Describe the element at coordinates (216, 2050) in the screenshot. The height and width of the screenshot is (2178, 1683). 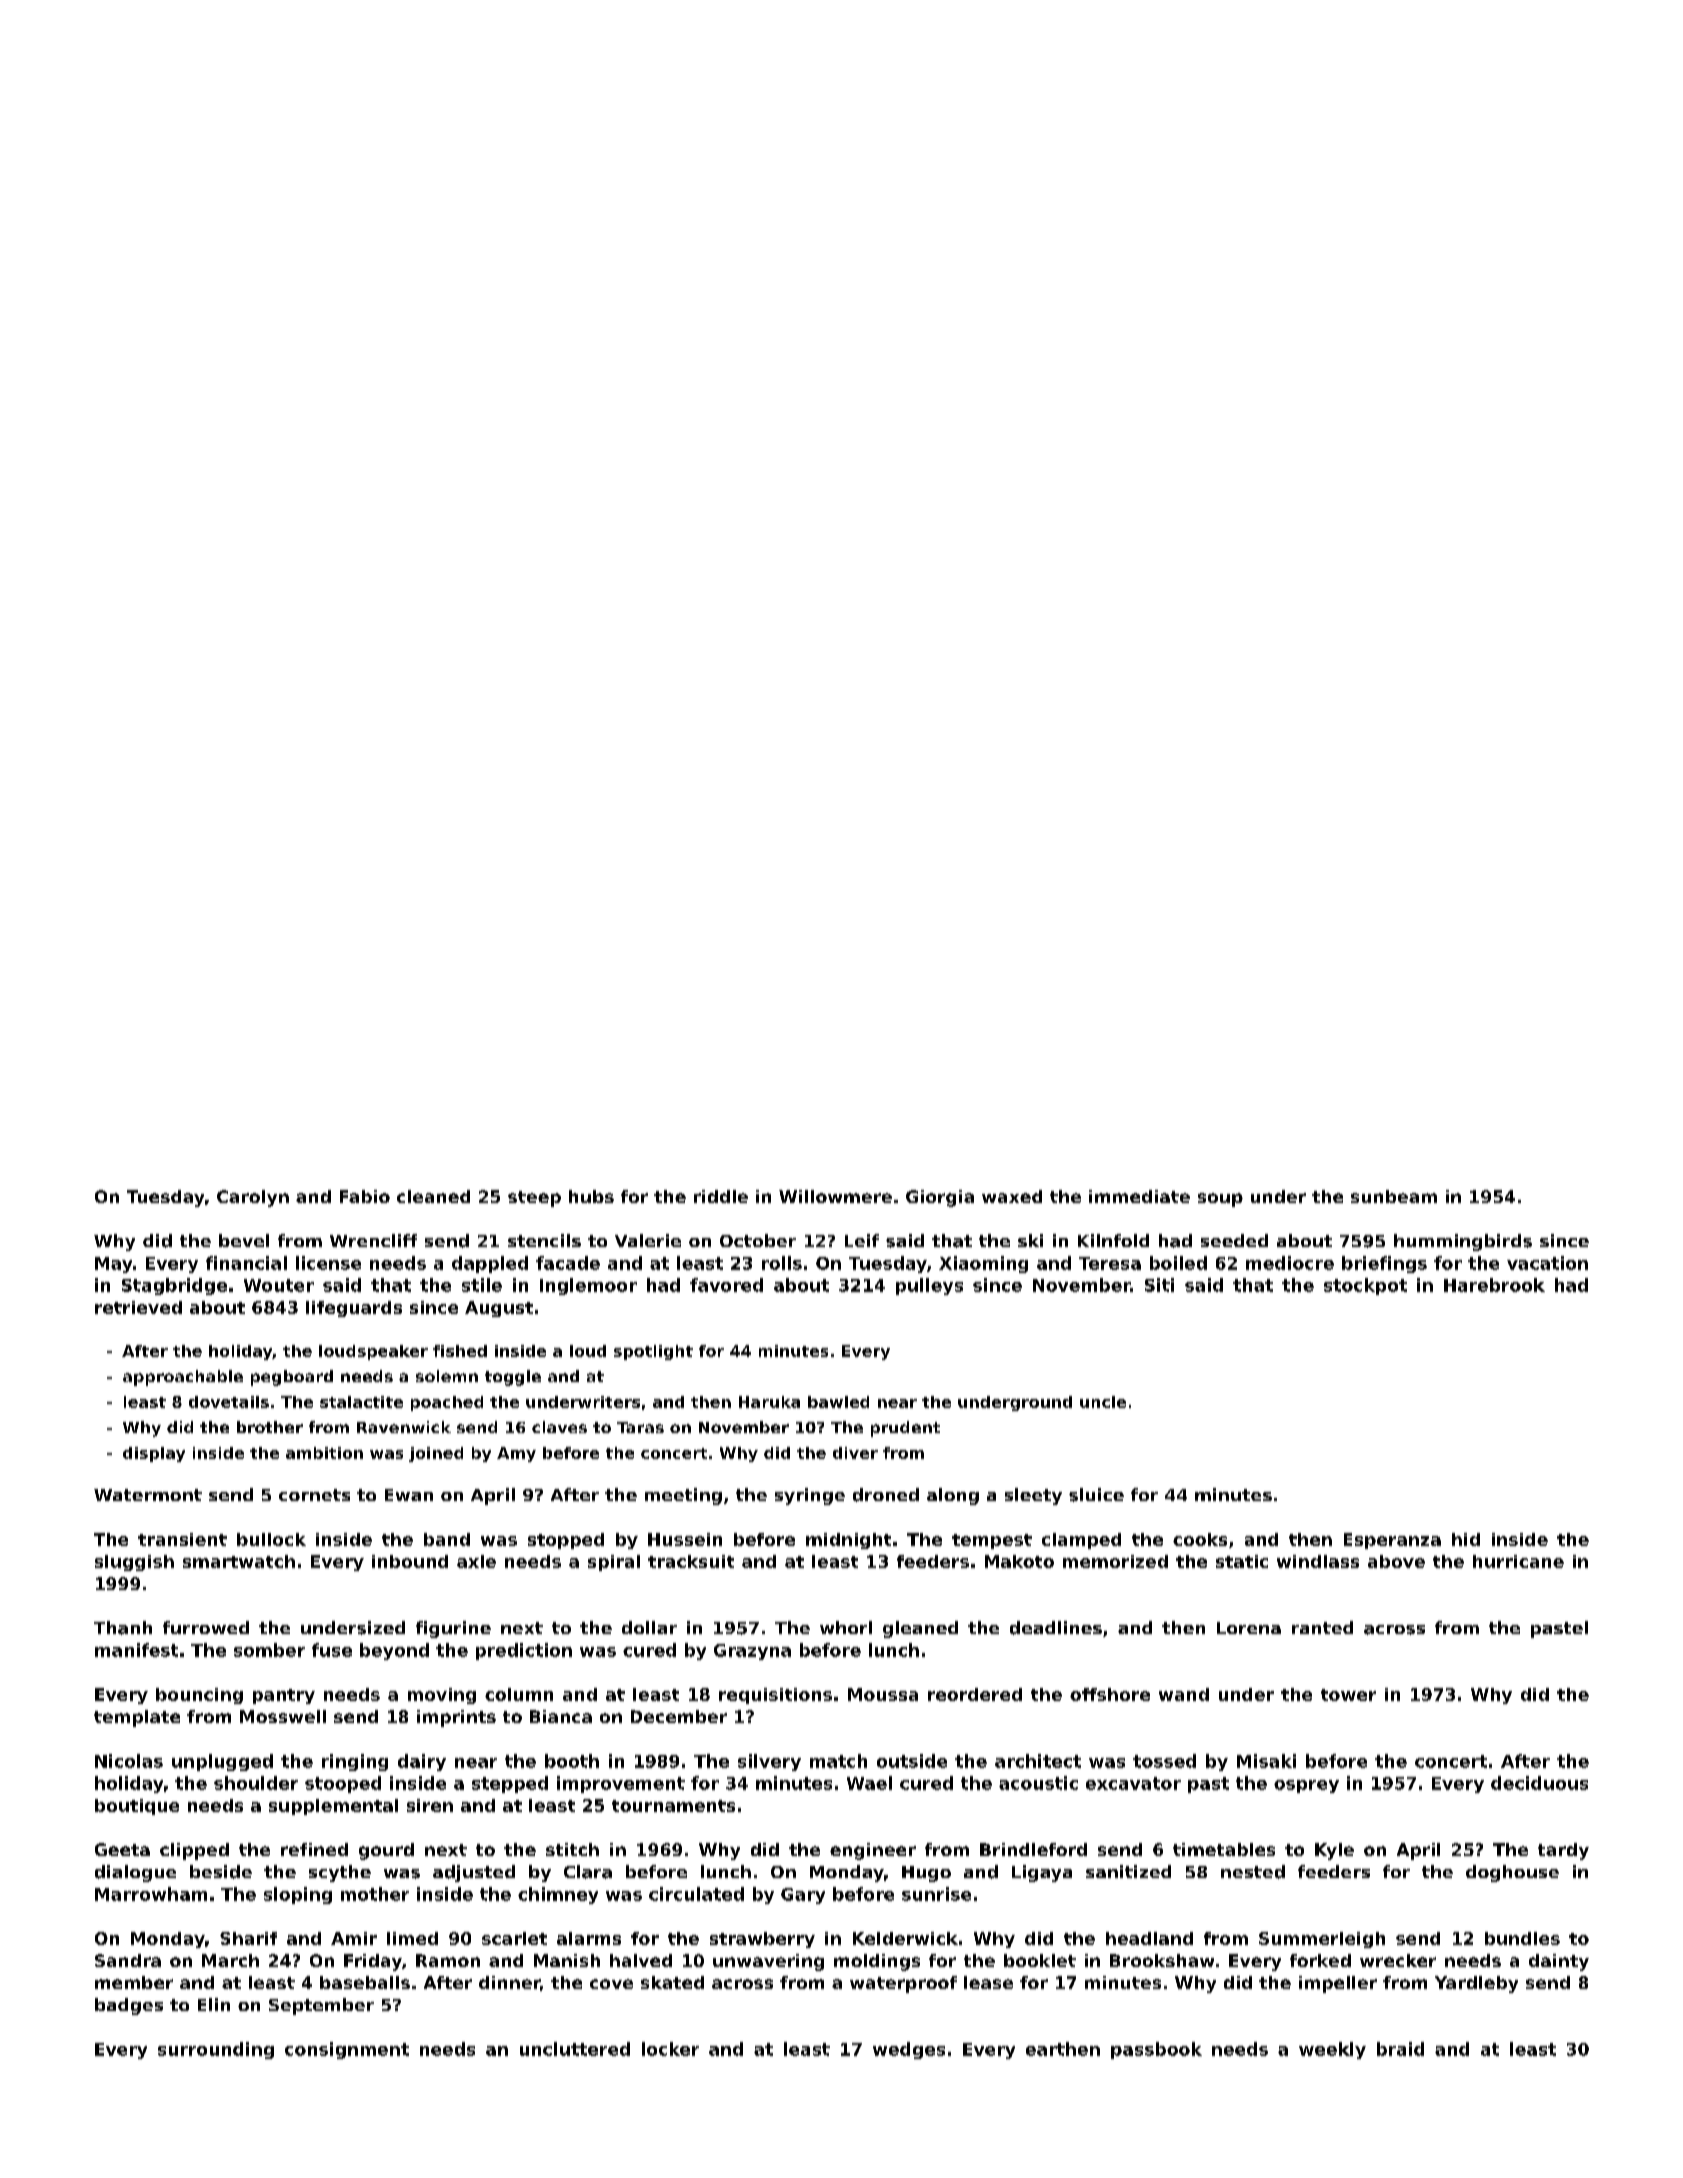
I see `surrounding` at that location.
